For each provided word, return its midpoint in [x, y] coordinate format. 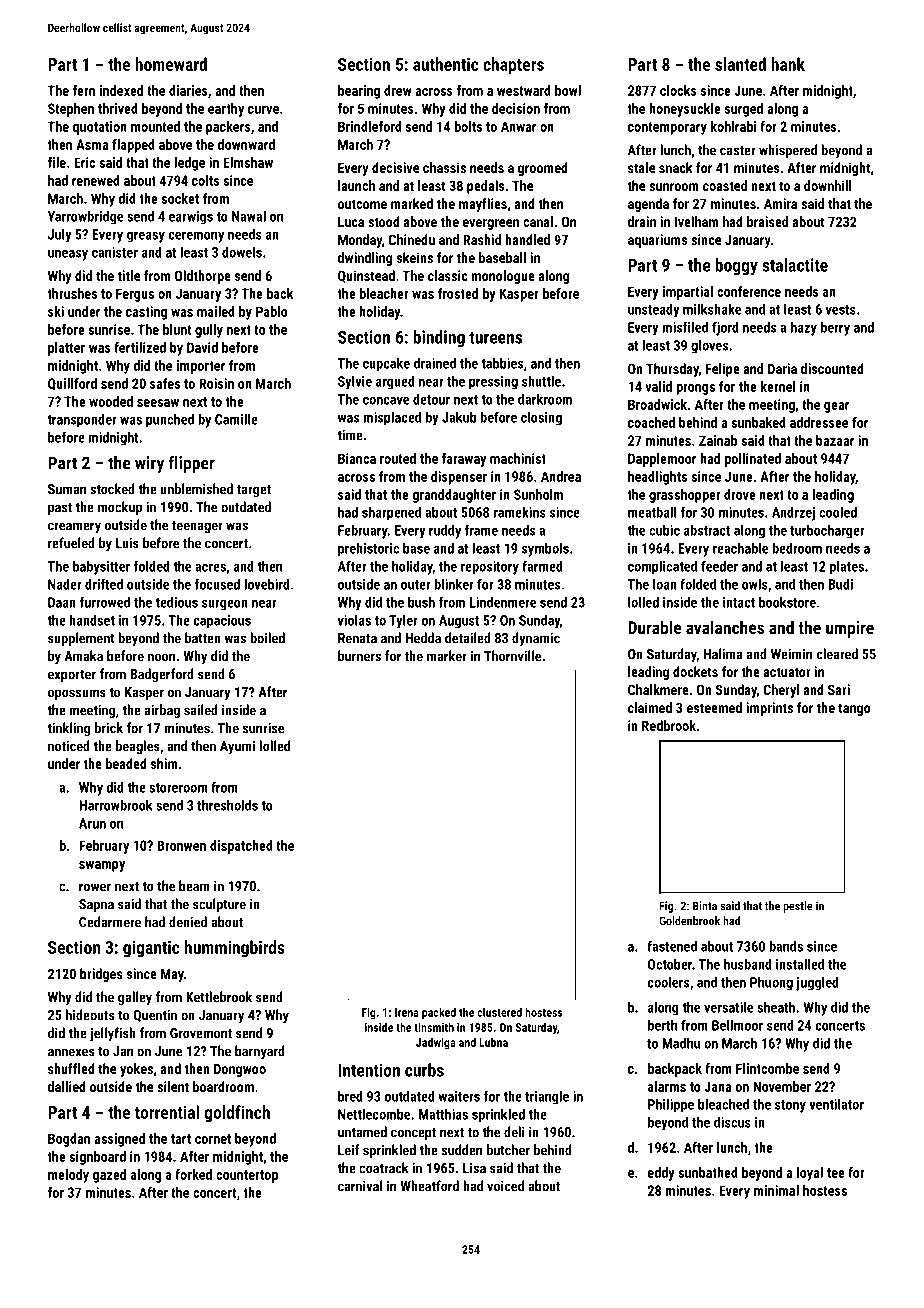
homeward [171, 64]
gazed [109, 1176]
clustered [499, 1012]
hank [788, 64]
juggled [817, 983]
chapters [513, 66]
